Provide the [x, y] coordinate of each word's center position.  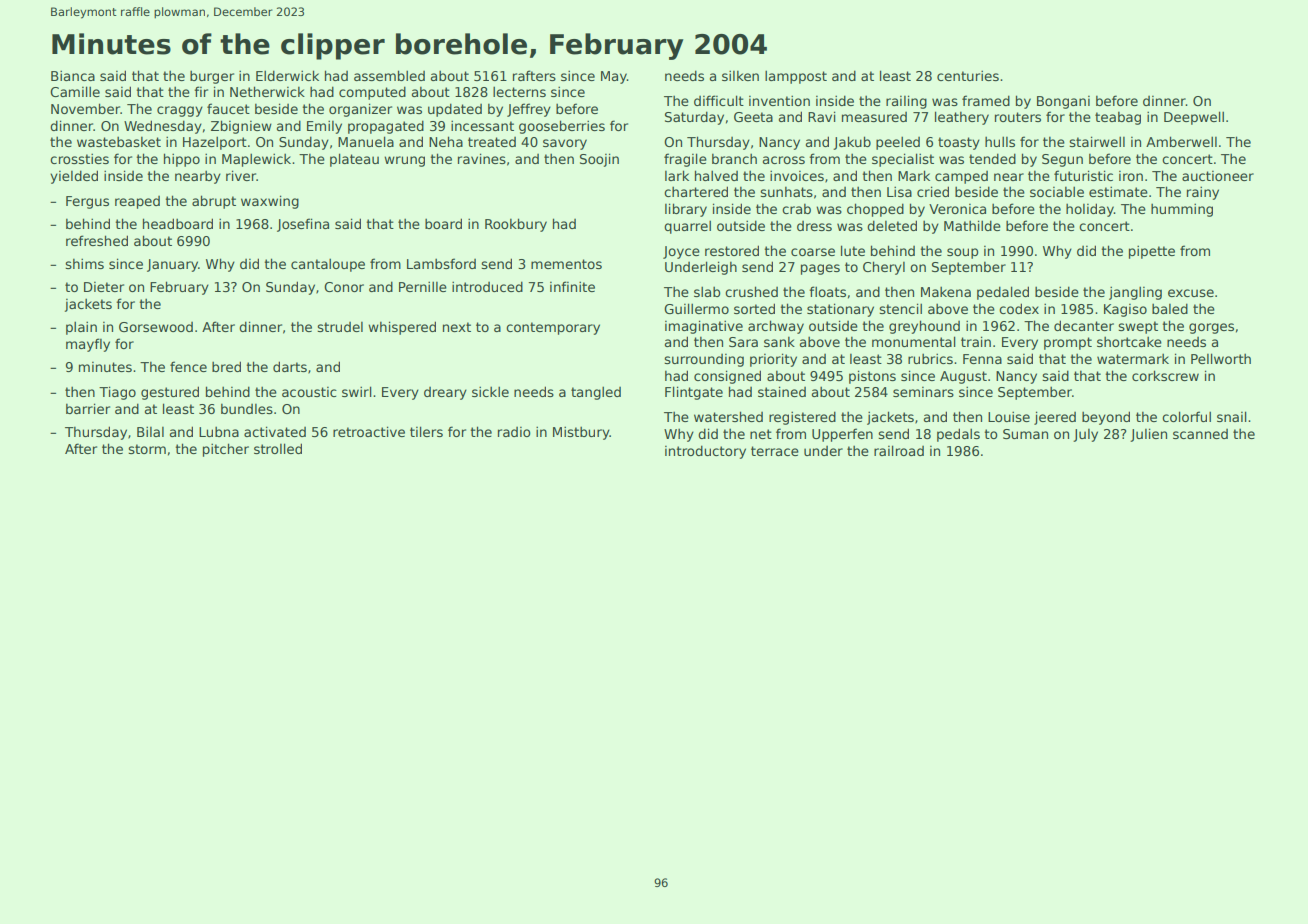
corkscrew [1165, 375]
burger [212, 77]
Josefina [303, 225]
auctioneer [1218, 176]
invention [779, 100]
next [457, 327]
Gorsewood [156, 327]
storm [147, 449]
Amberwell [1181, 141]
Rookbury [516, 225]
